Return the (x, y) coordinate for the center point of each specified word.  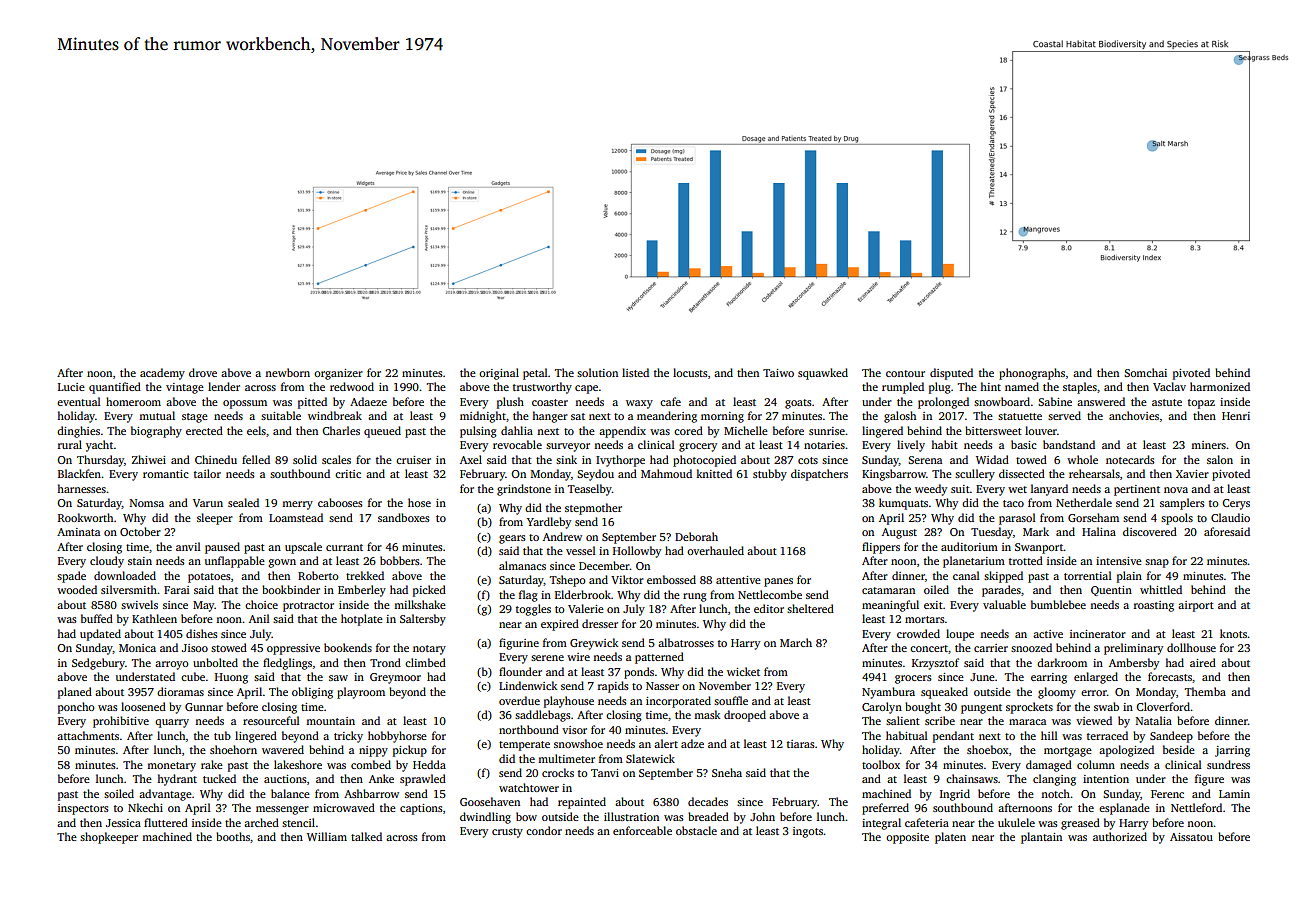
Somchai (1145, 372)
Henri (1236, 416)
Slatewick (650, 758)
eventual (79, 401)
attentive (738, 580)
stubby (770, 475)
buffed (97, 618)
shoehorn (233, 749)
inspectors (83, 809)
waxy (639, 404)
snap (1157, 563)
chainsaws (972, 778)
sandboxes (404, 517)
